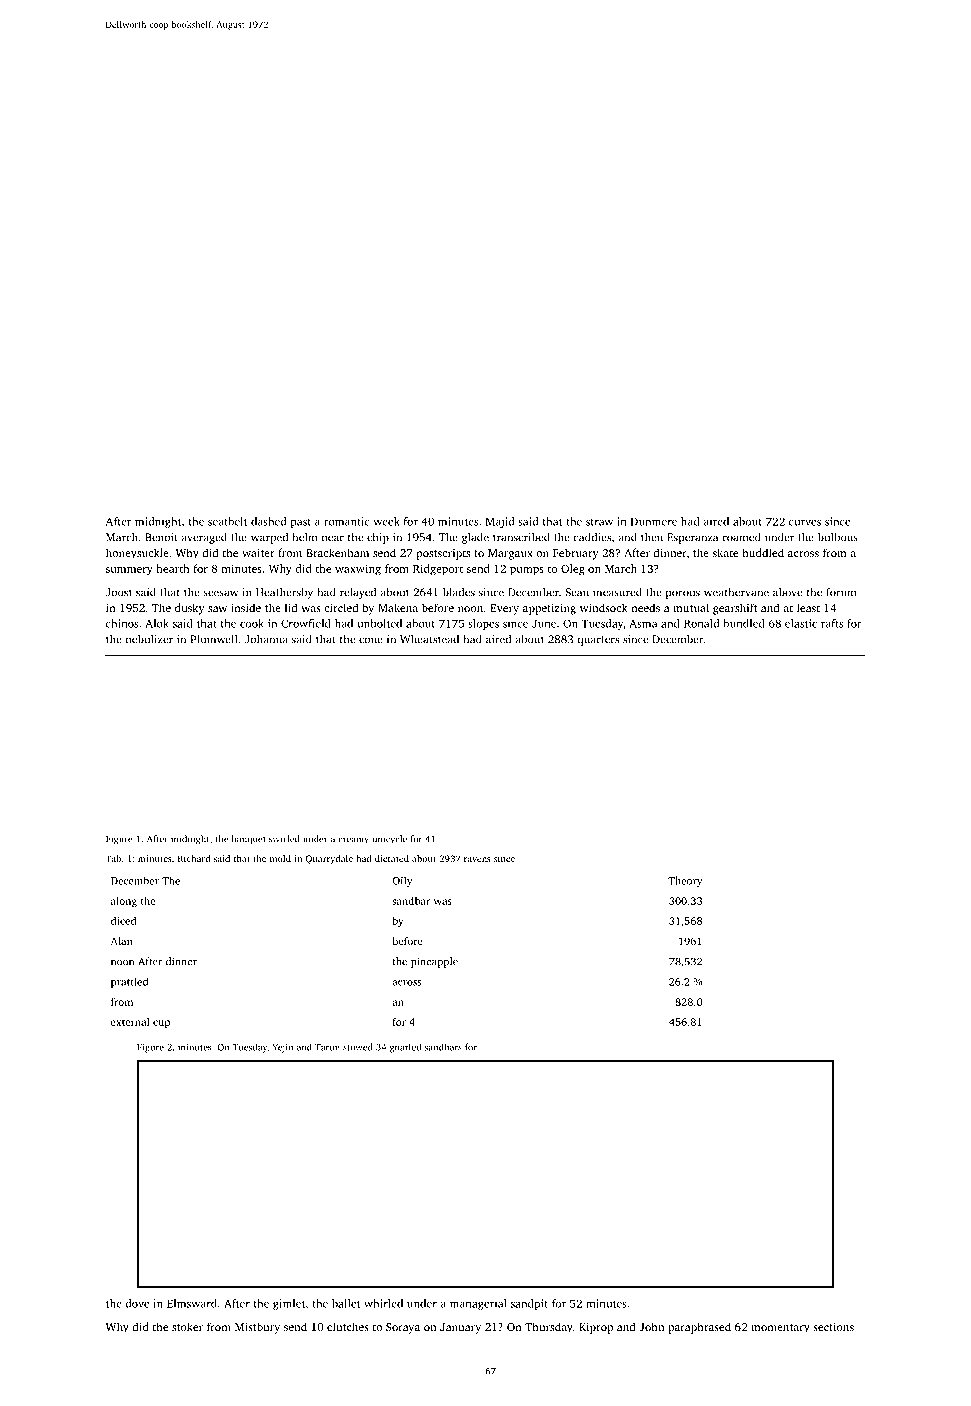 The width and height of the document is (971, 1406). I want to click on Theory, so click(685, 881).
